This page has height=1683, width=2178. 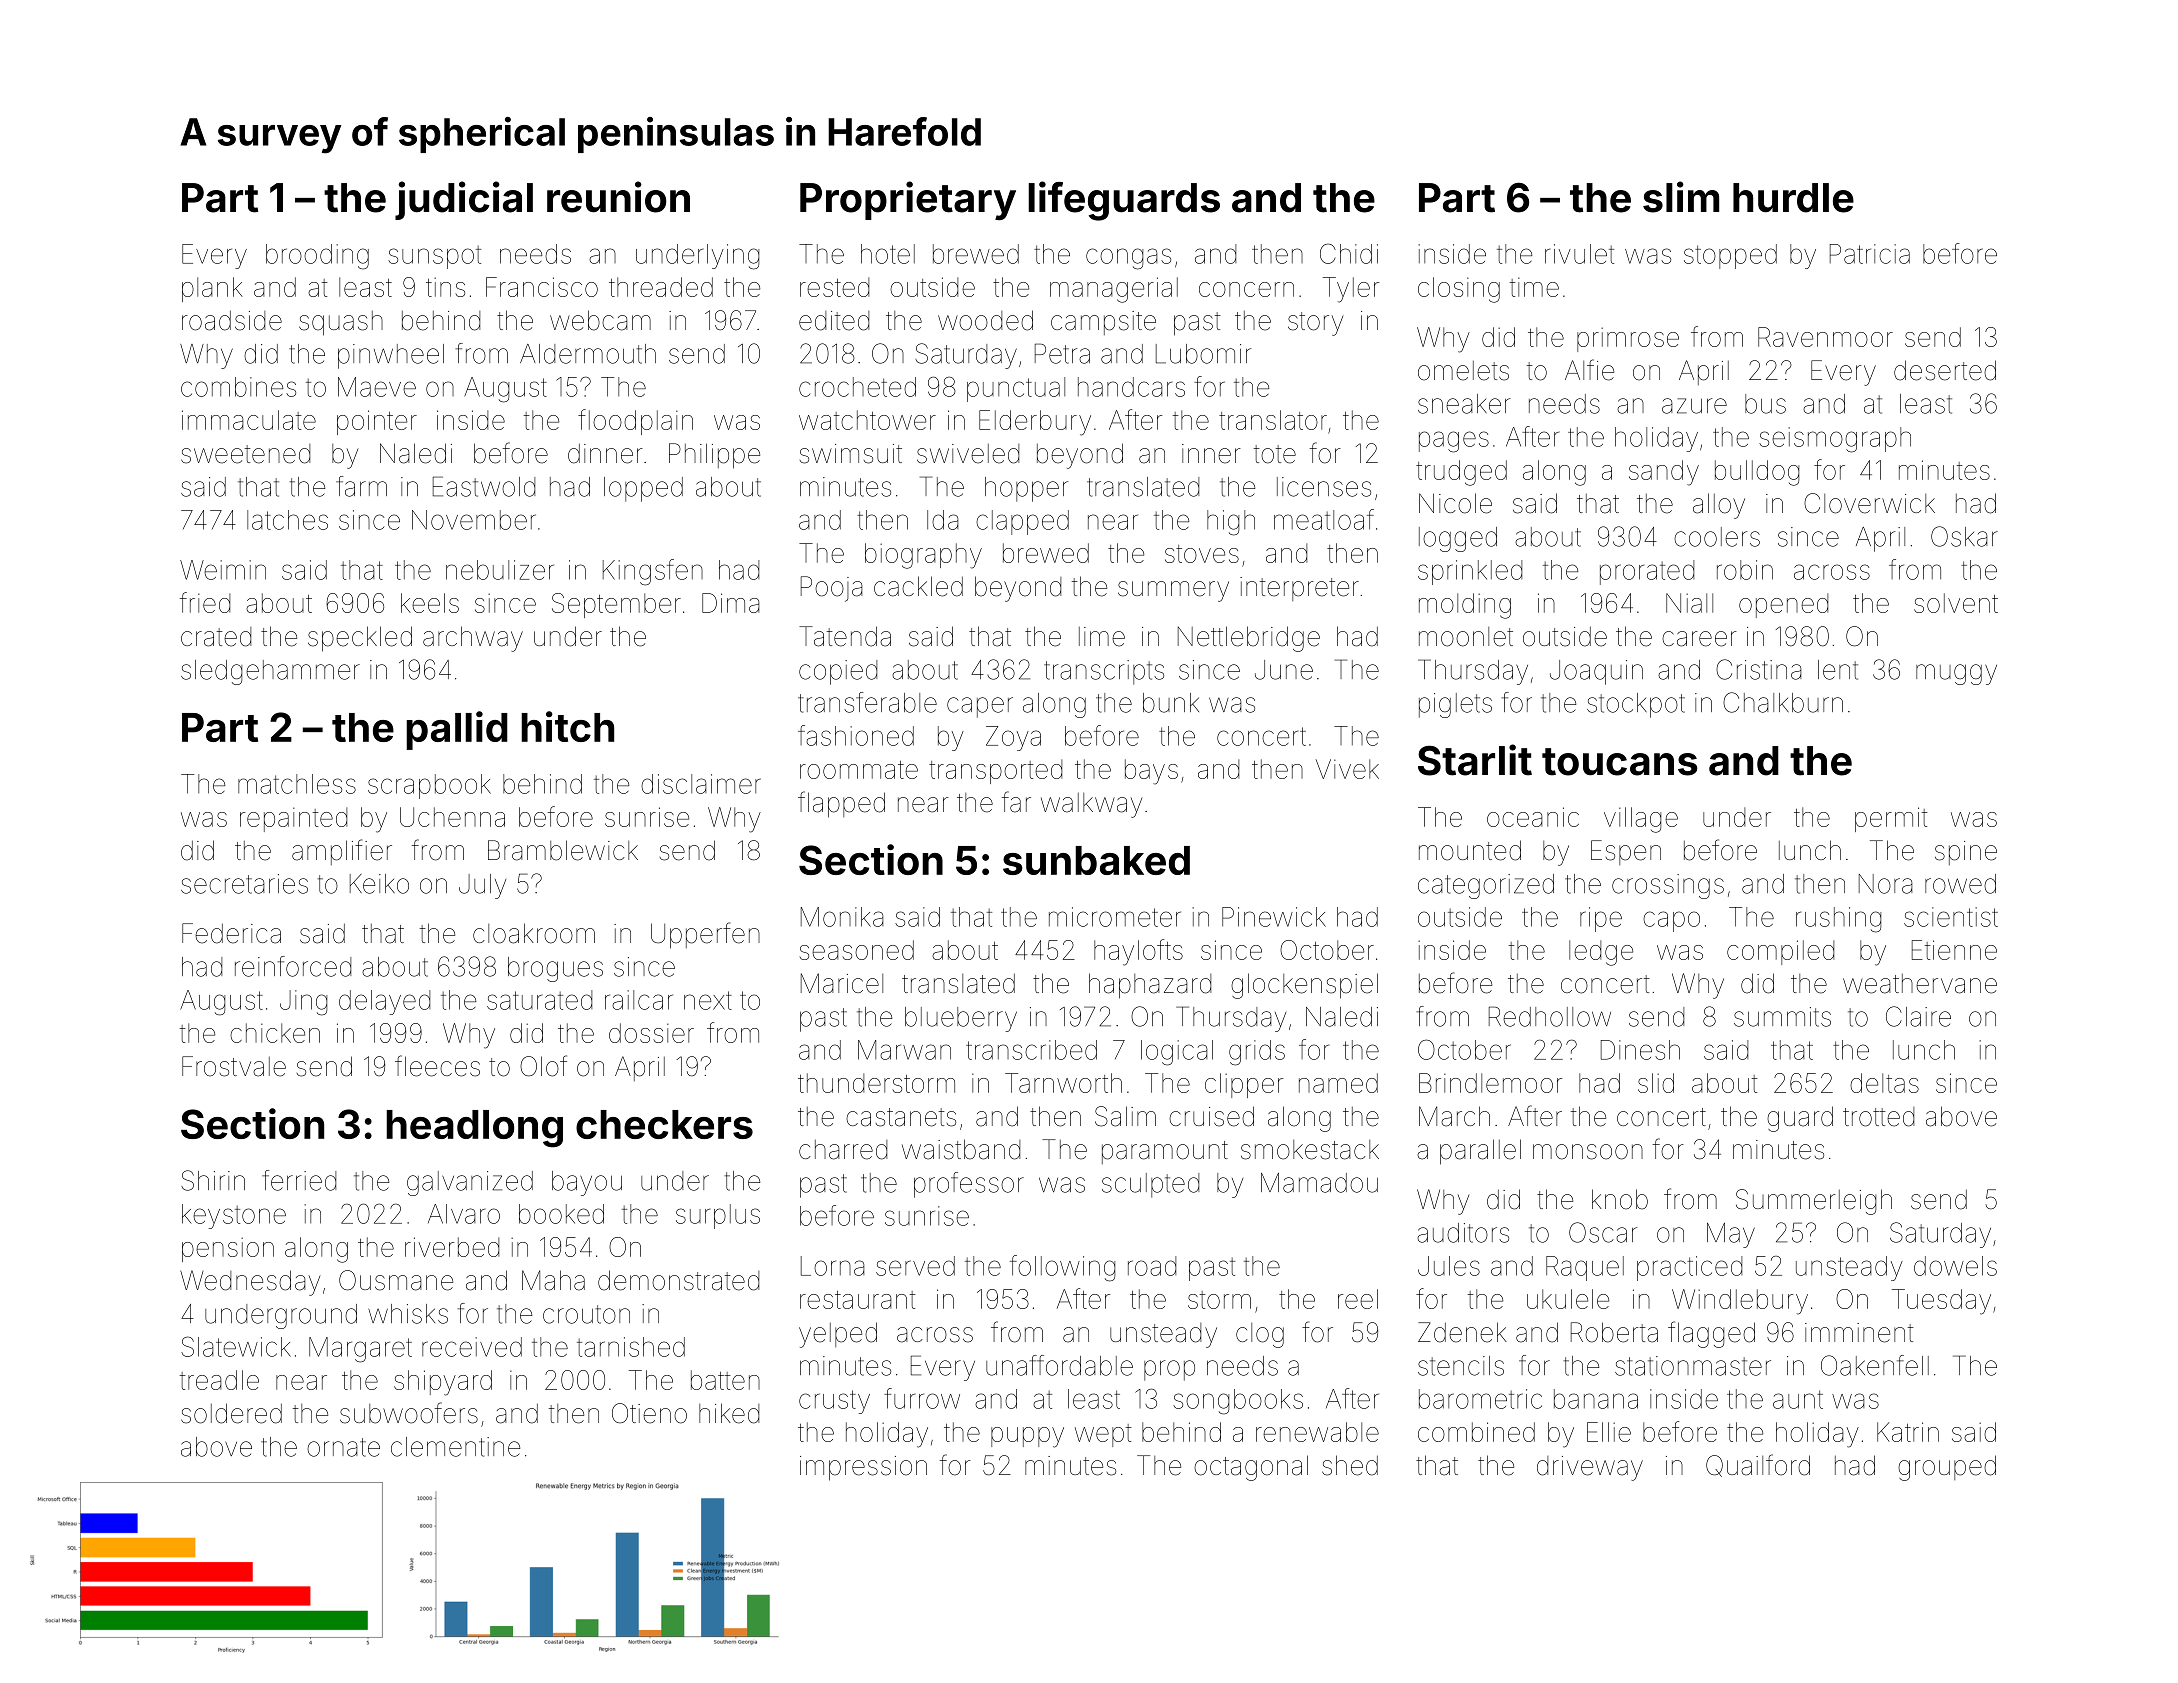 I want to click on driveway, so click(x=1590, y=1468).
